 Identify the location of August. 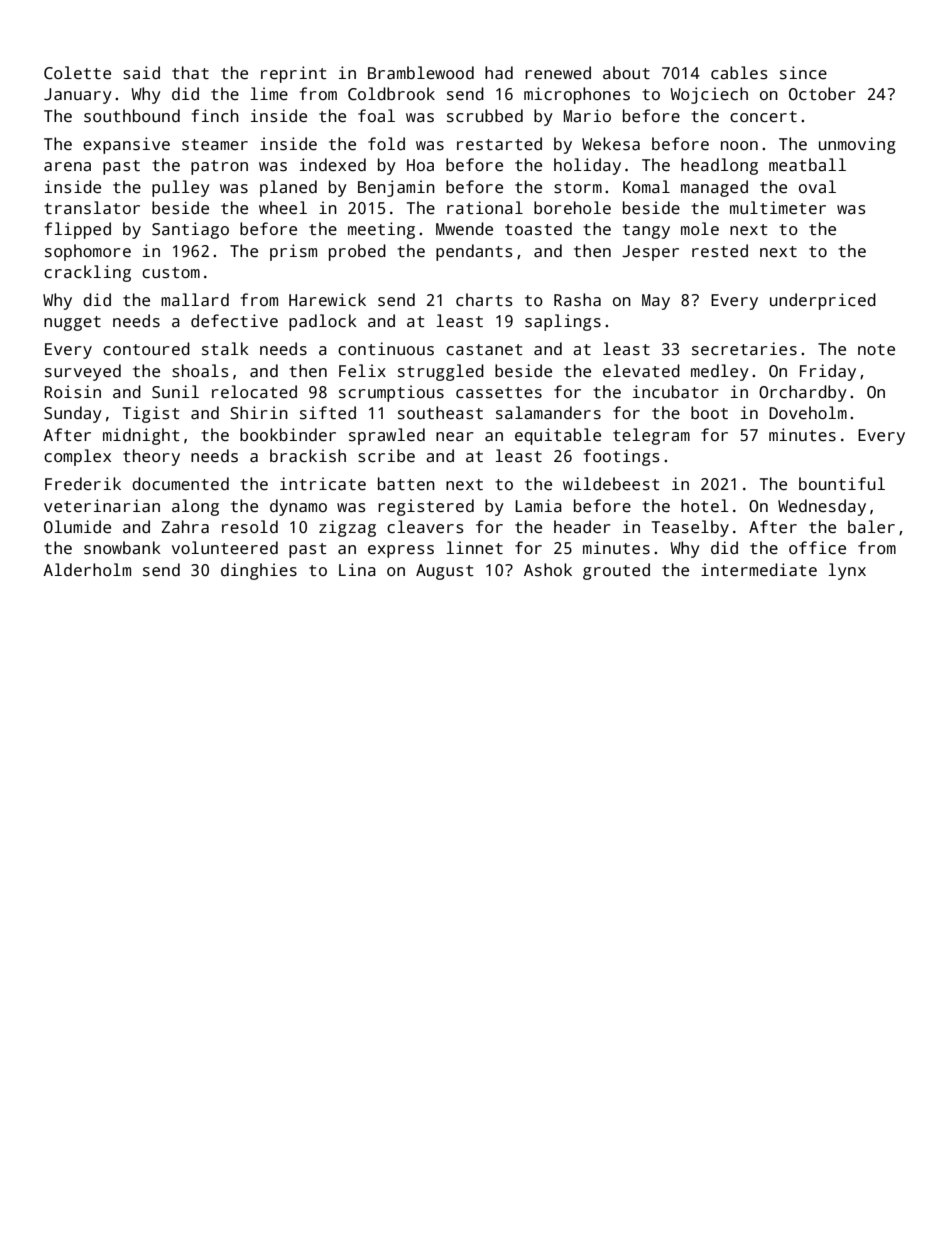
(444, 572).
